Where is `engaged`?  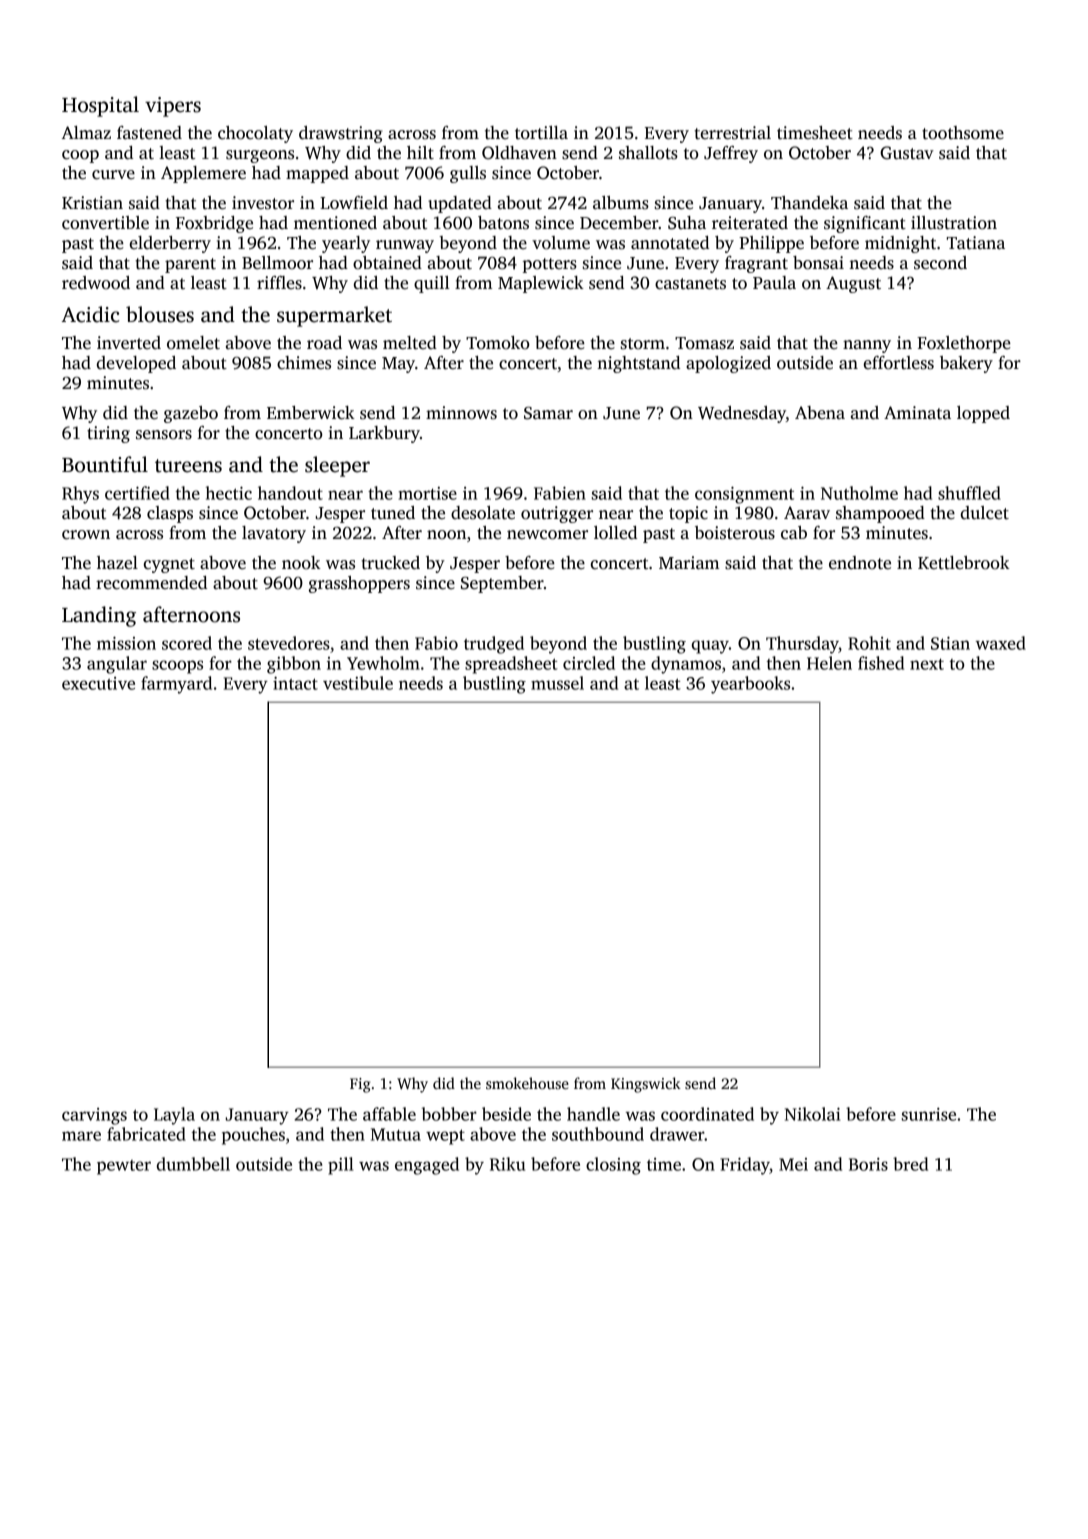
engaged is located at coordinates (427, 1166).
